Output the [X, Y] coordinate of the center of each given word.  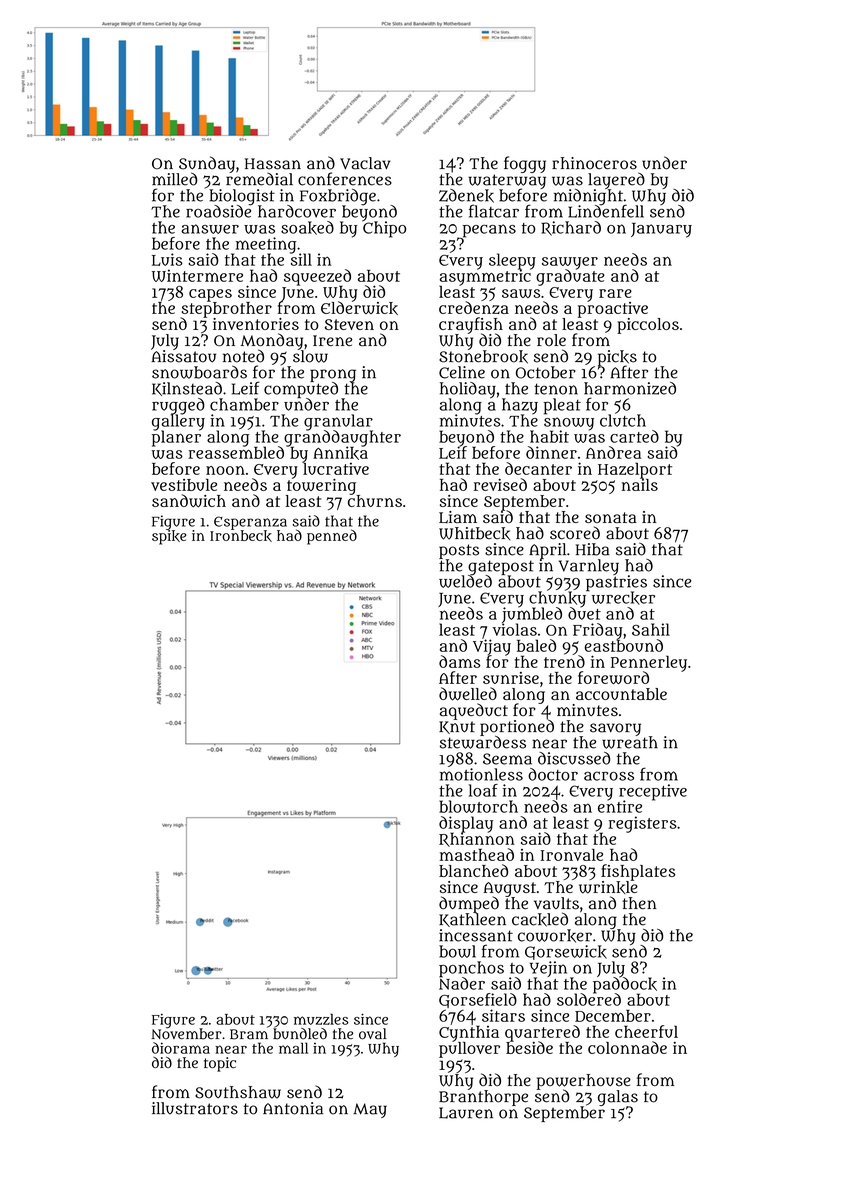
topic [220, 1064]
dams [460, 661]
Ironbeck [241, 536]
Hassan [273, 164]
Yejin [548, 969]
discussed [574, 758]
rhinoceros [594, 163]
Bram [249, 1034]
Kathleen [472, 920]
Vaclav [365, 163]
